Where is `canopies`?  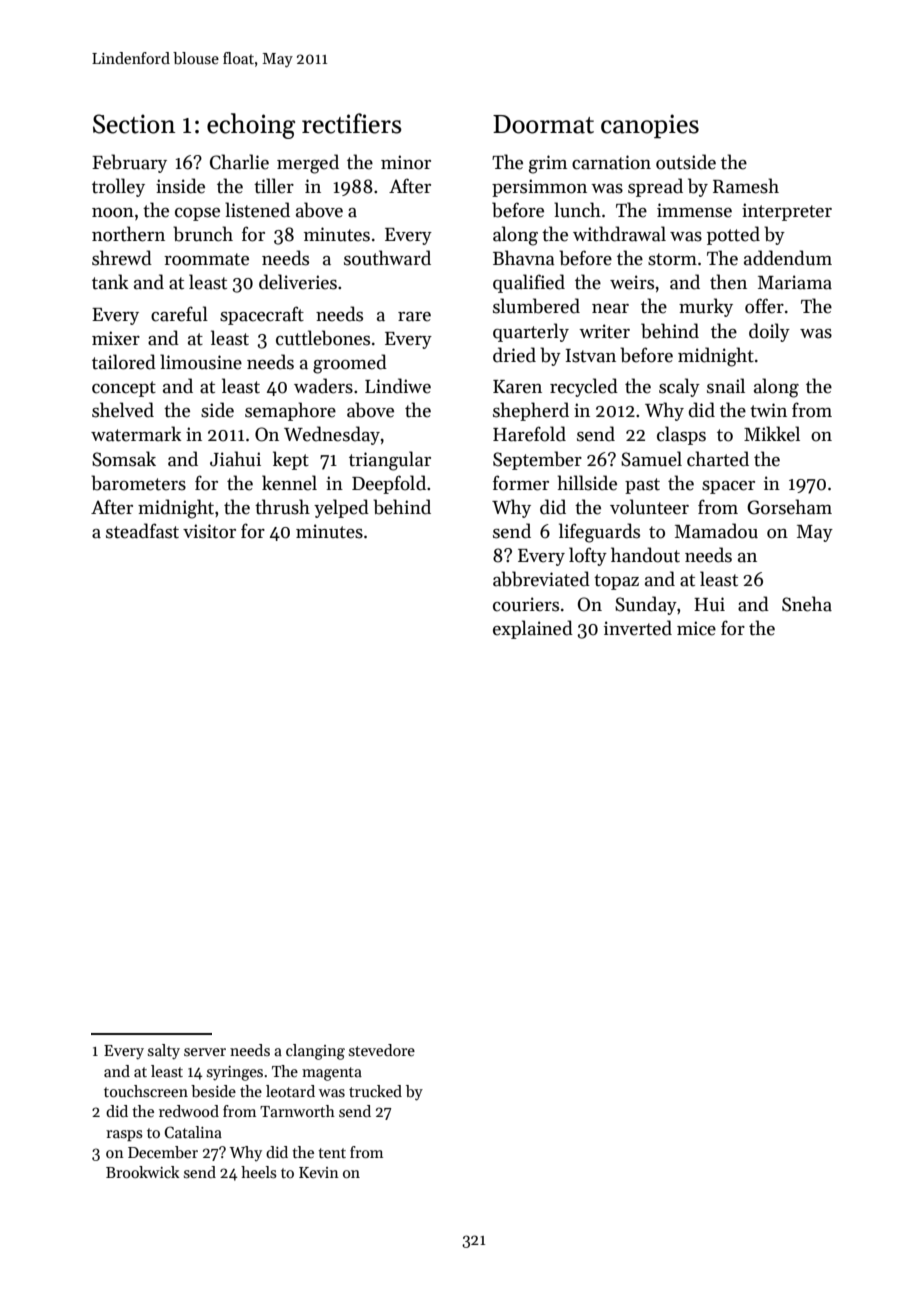 canopies is located at coordinates (650, 126).
